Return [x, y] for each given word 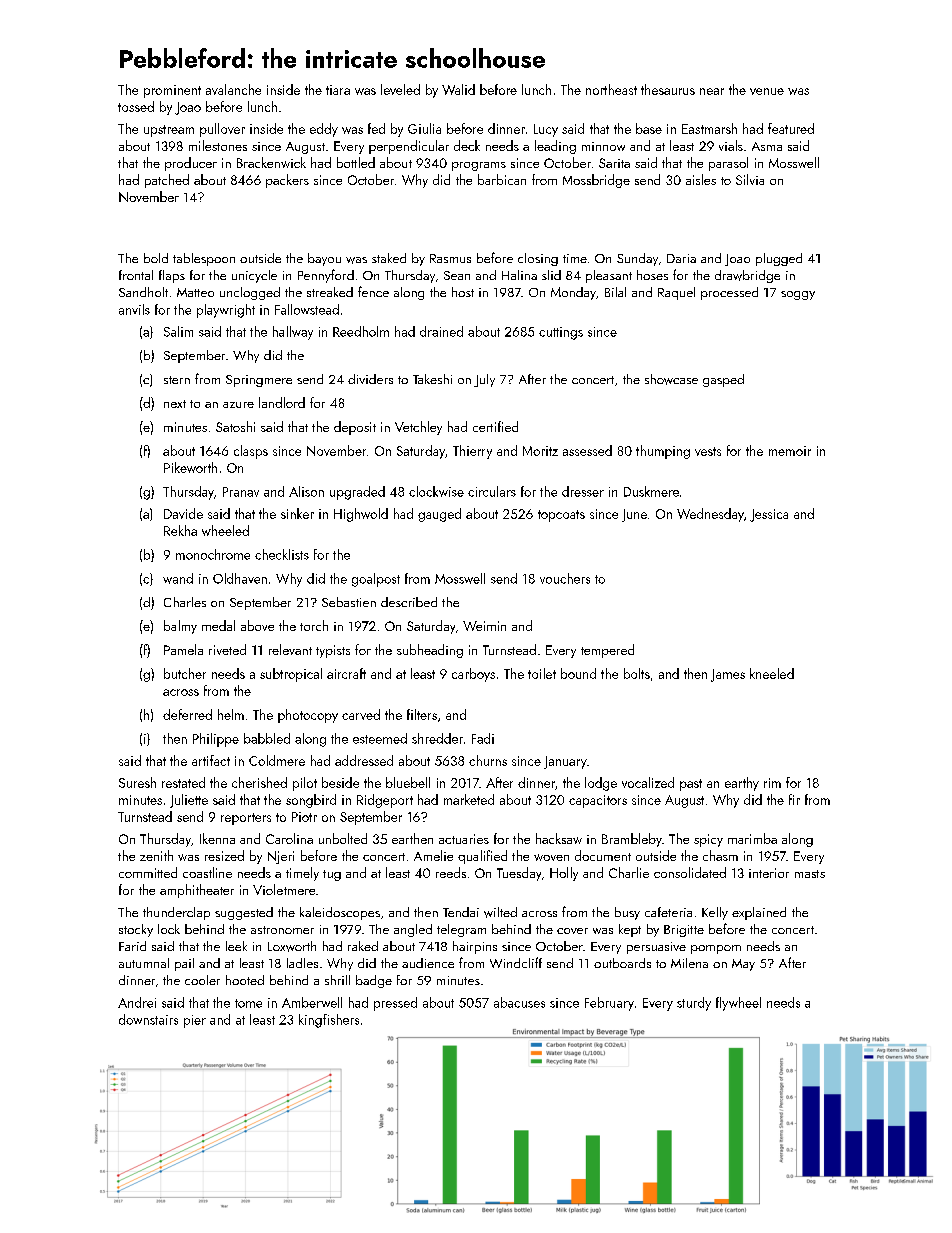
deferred [187, 714]
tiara [338, 90]
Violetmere [284, 889]
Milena [689, 963]
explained [759, 913]
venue [767, 91]
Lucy [546, 130]
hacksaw [559, 838]
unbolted [343, 838]
